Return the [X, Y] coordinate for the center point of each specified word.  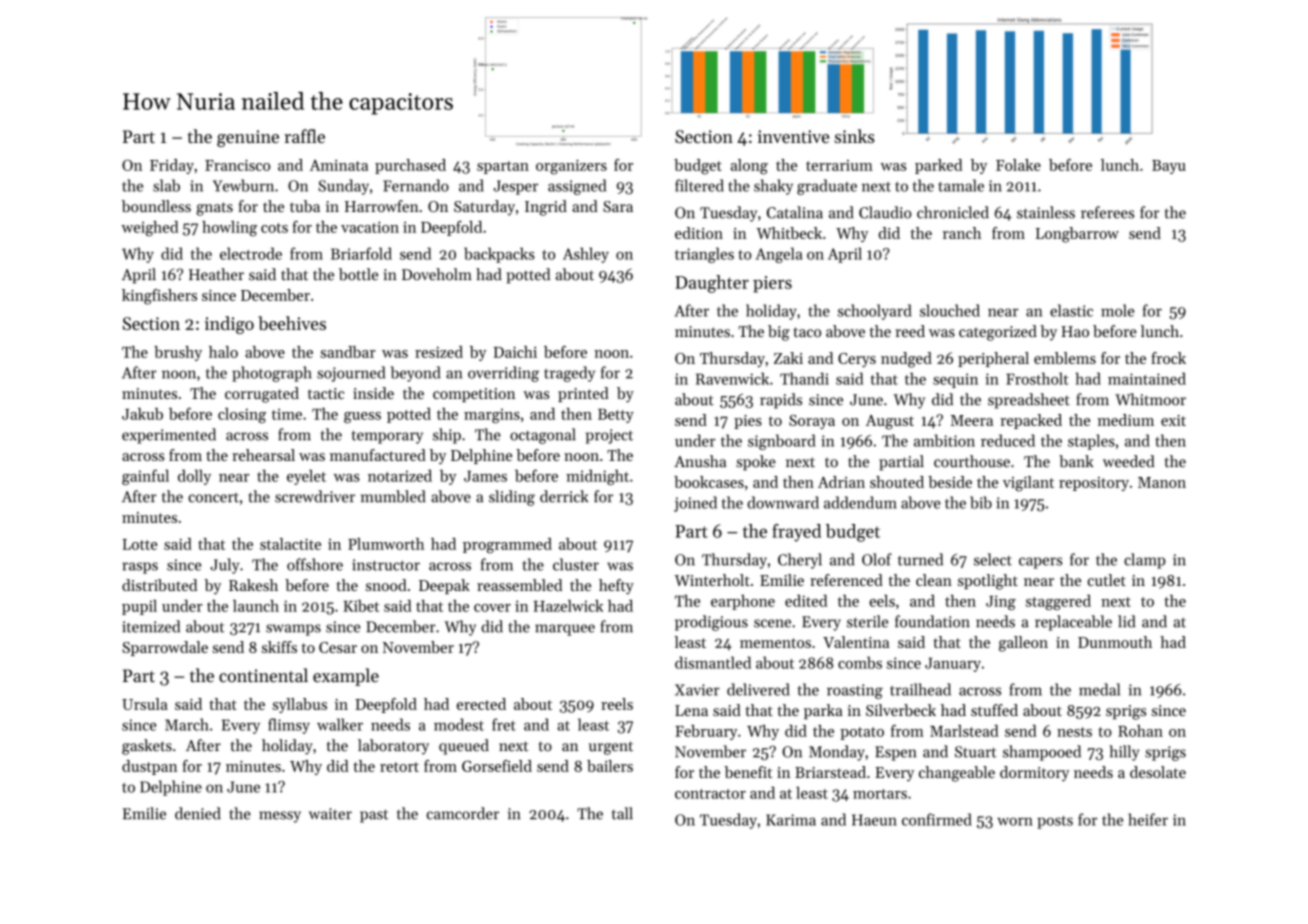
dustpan [149, 767]
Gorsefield [497, 766]
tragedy [569, 374]
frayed [796, 533]
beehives [292, 323]
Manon [1162, 482]
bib [981, 502]
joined [695, 504]
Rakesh [253, 585]
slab [166, 185]
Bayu [1169, 167]
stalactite [290, 544]
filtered [699, 185]
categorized [998, 333]
